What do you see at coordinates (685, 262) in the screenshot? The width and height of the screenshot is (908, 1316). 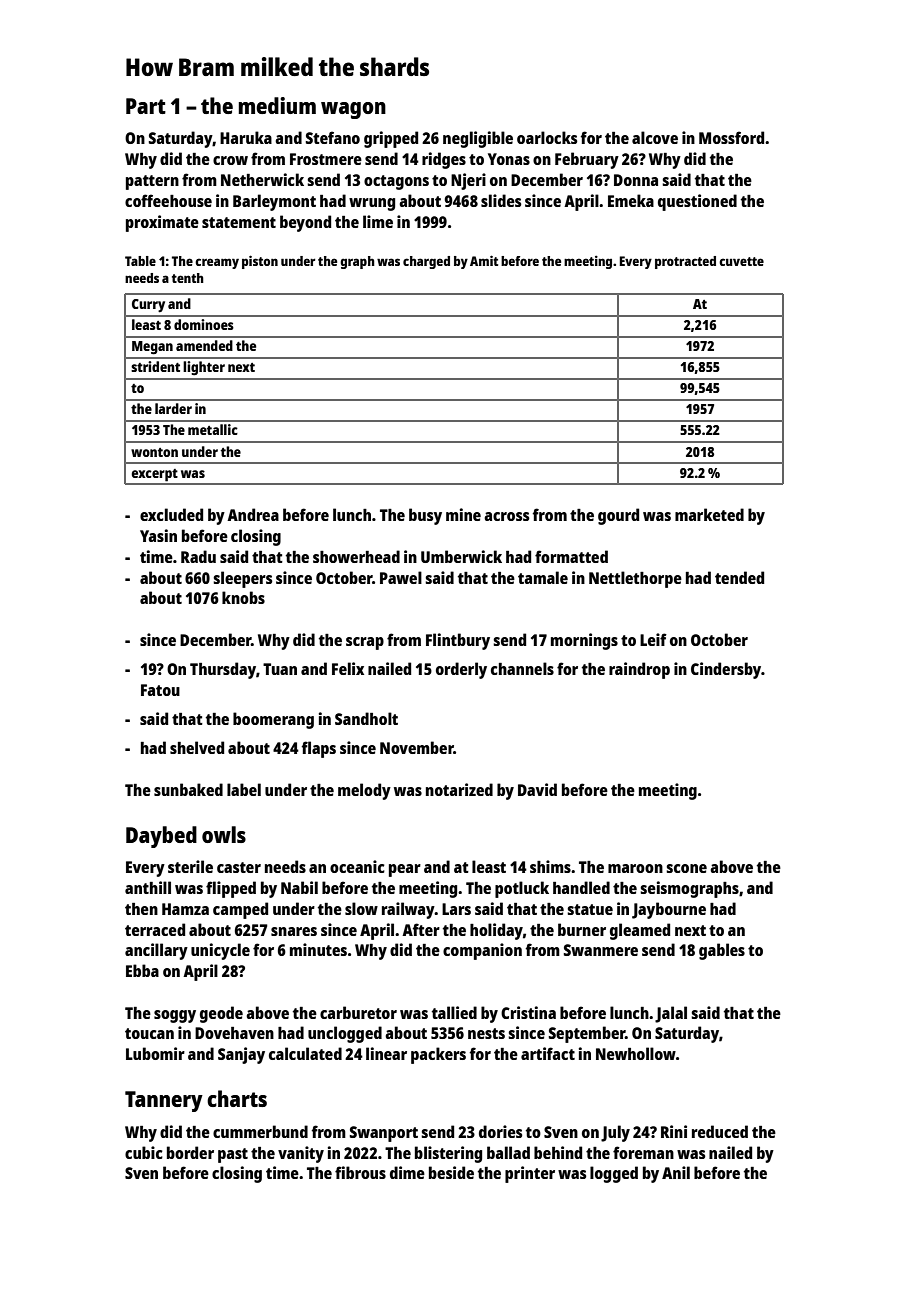 I see `protracted` at bounding box center [685, 262].
